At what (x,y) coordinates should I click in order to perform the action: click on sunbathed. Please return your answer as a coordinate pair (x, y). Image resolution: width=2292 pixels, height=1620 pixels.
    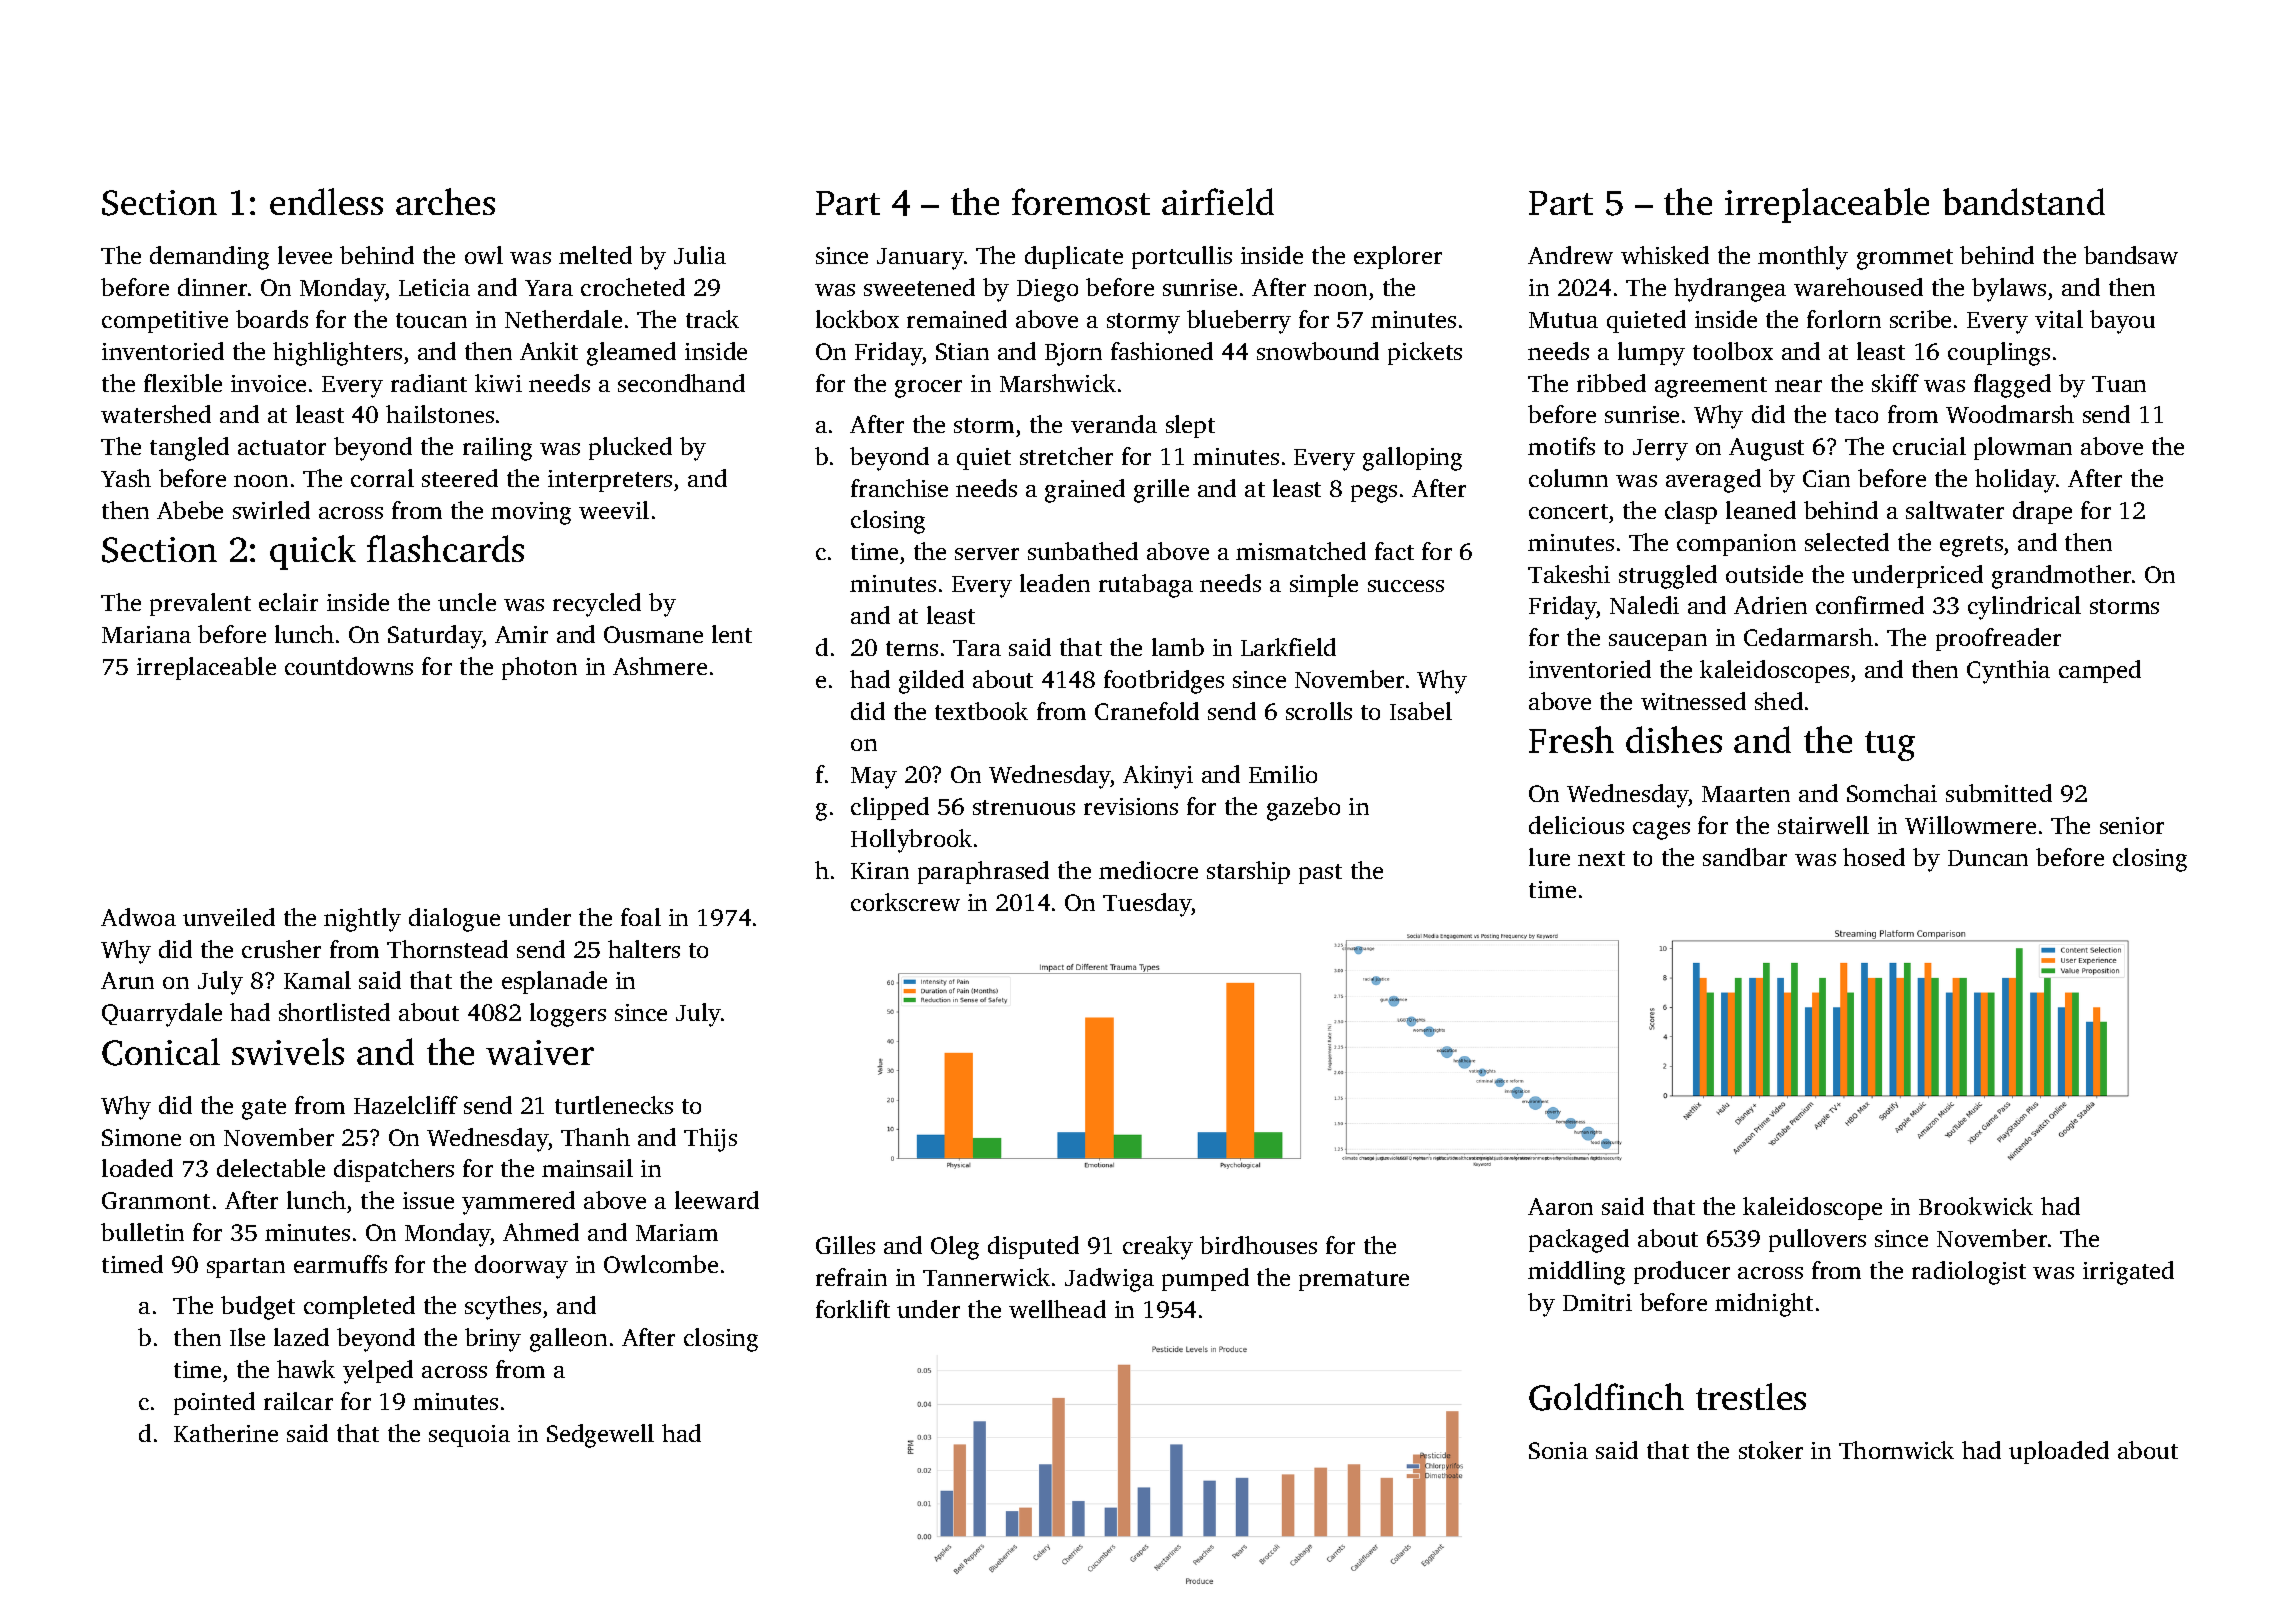
    Looking at the image, I should click on (1083, 551).
